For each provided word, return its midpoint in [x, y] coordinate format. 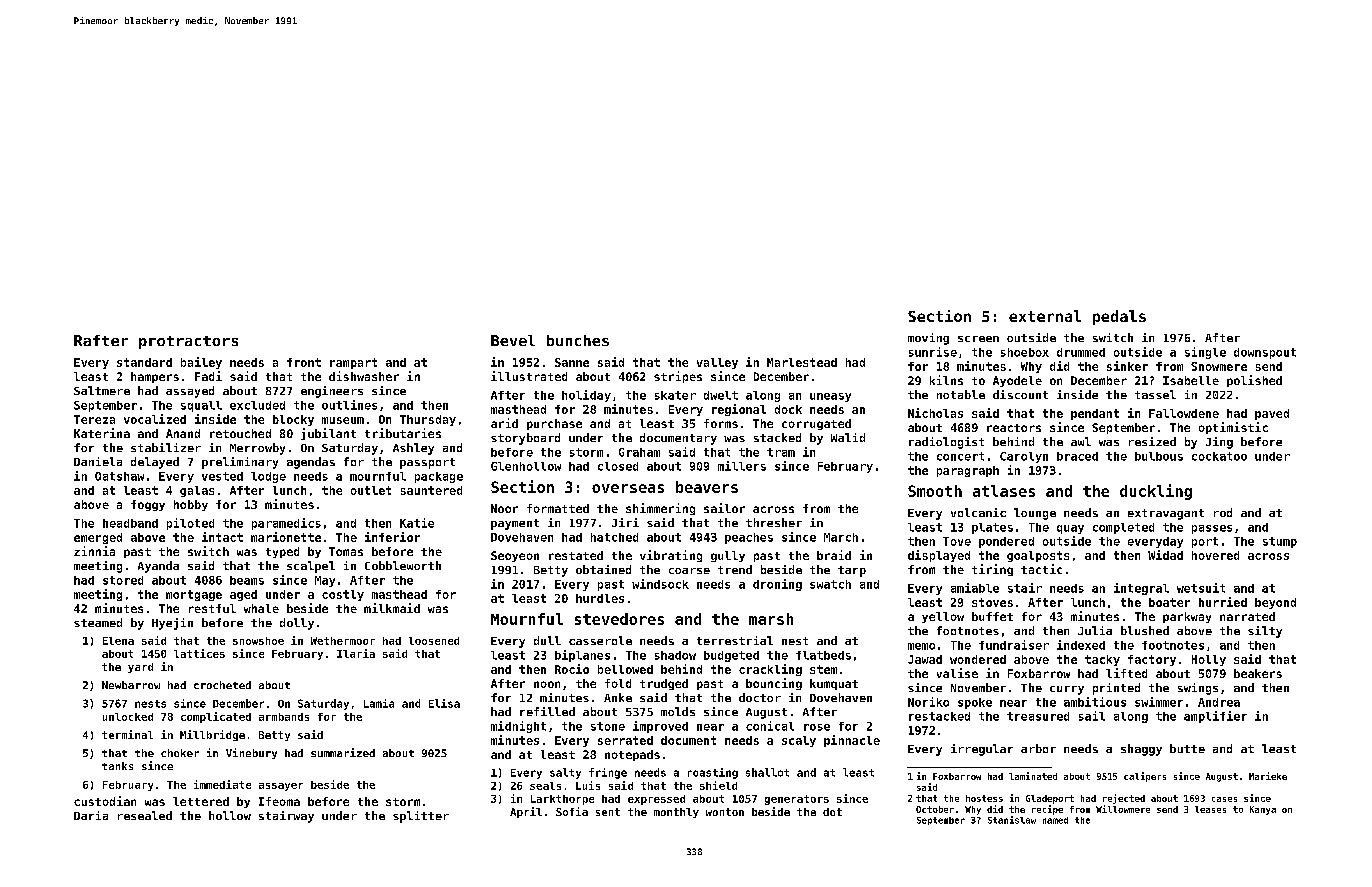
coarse [689, 571]
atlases [1004, 491]
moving [928, 339]
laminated [1033, 776]
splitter [421, 817]
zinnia [94, 551]
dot [832, 812]
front [304, 362]
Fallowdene [1184, 413]
